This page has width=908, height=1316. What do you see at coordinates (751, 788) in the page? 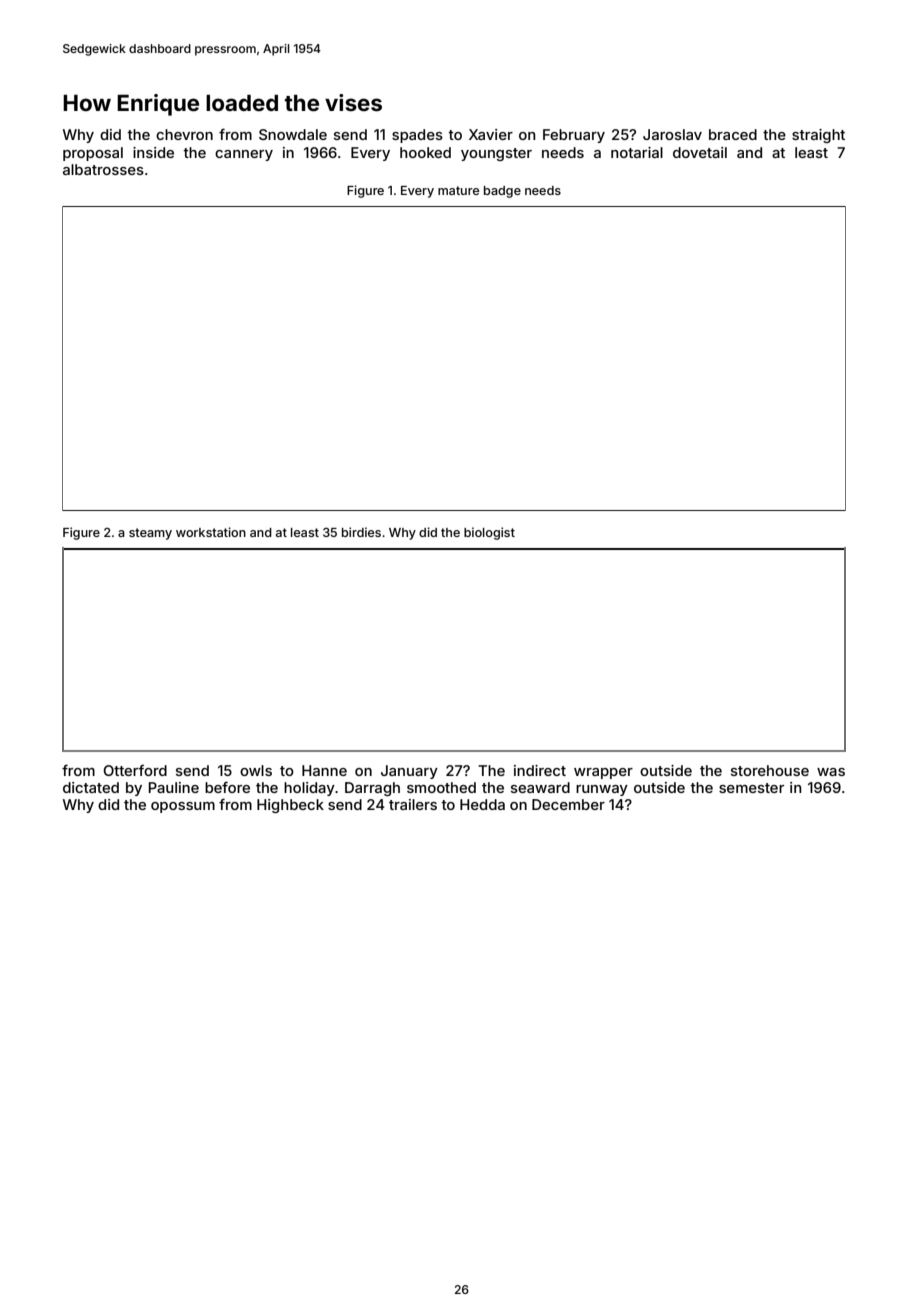
I see `semester` at bounding box center [751, 788].
